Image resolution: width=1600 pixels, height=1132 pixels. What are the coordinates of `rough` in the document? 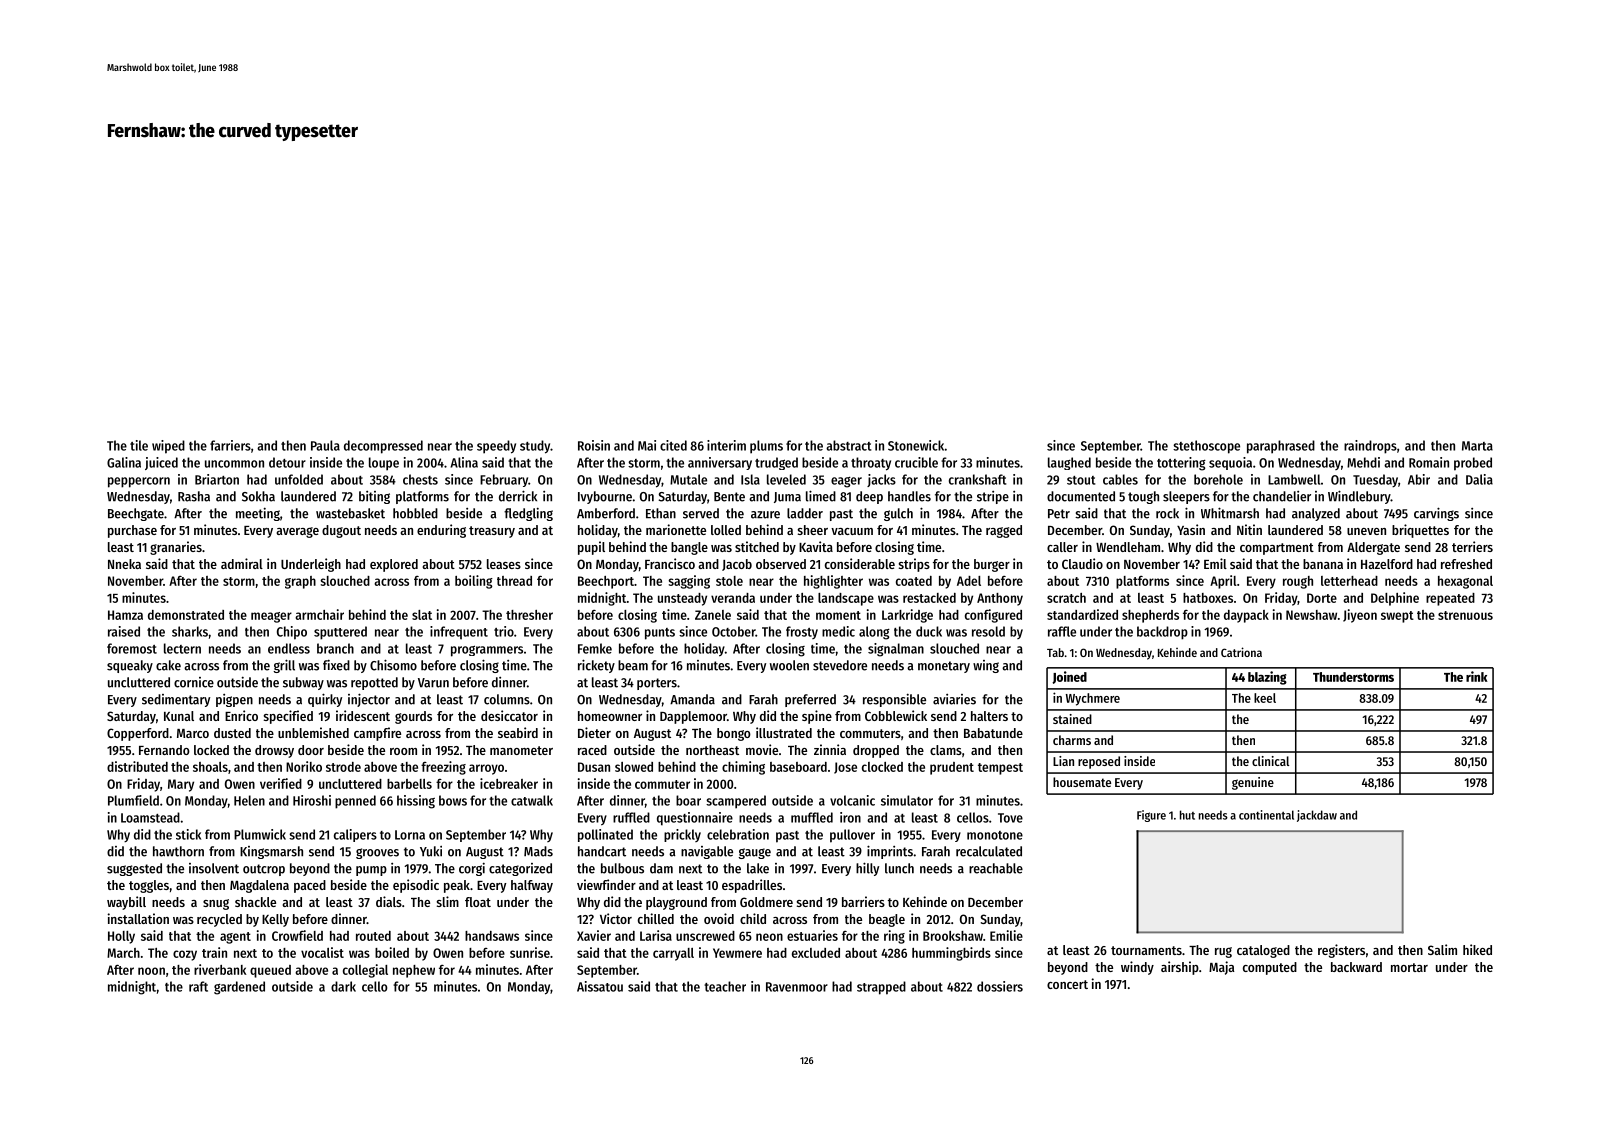 It's located at (1298, 582).
